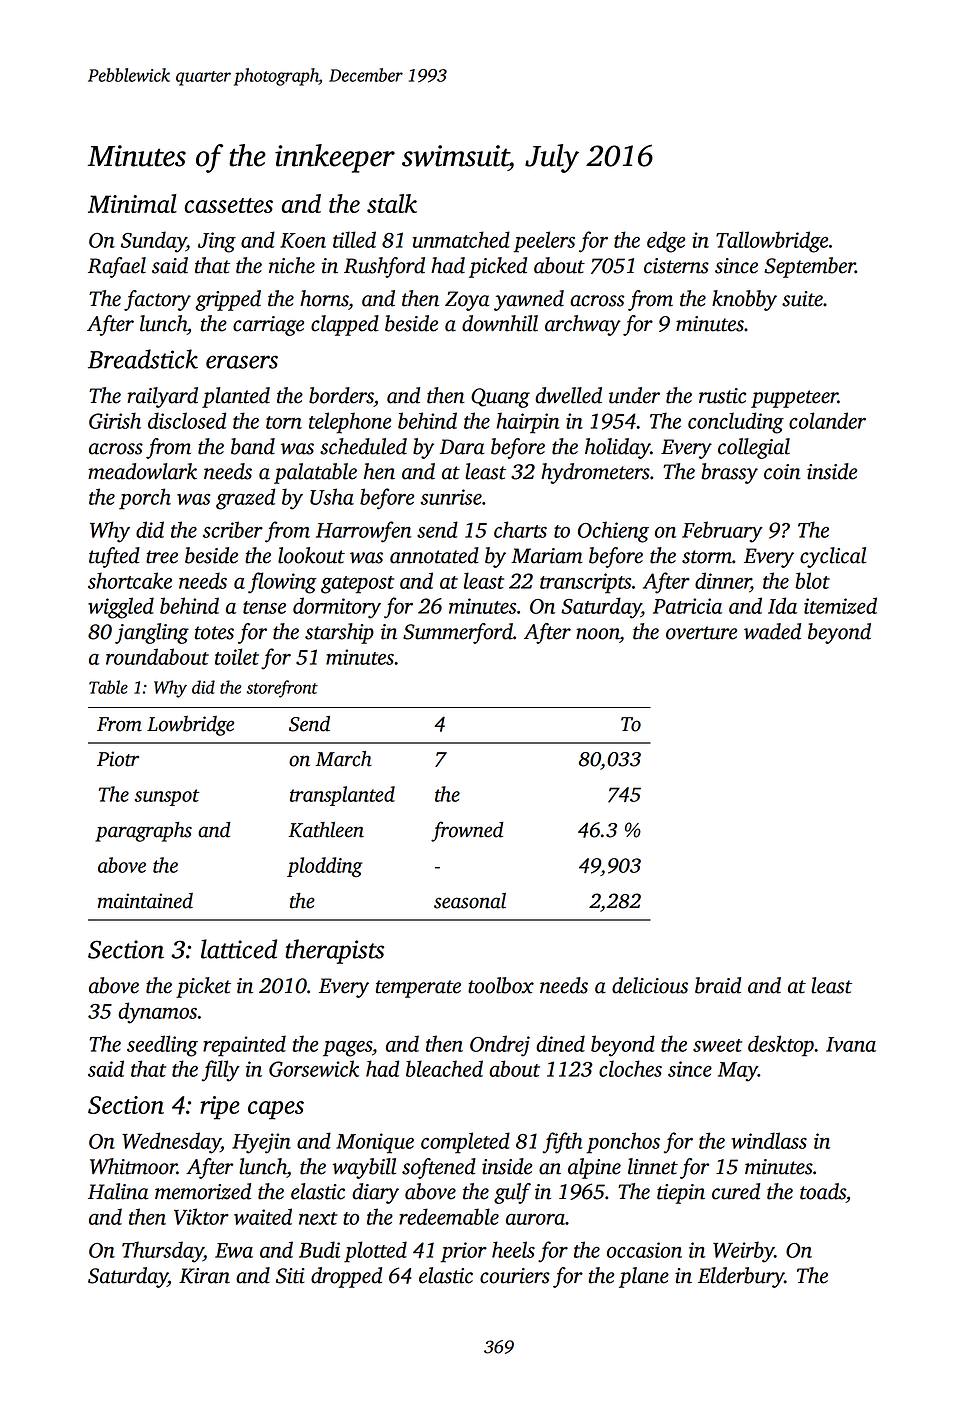 Image resolution: width=968 pixels, height=1402 pixels. Describe the element at coordinates (357, 585) in the screenshot. I see `gatepost` at that location.
